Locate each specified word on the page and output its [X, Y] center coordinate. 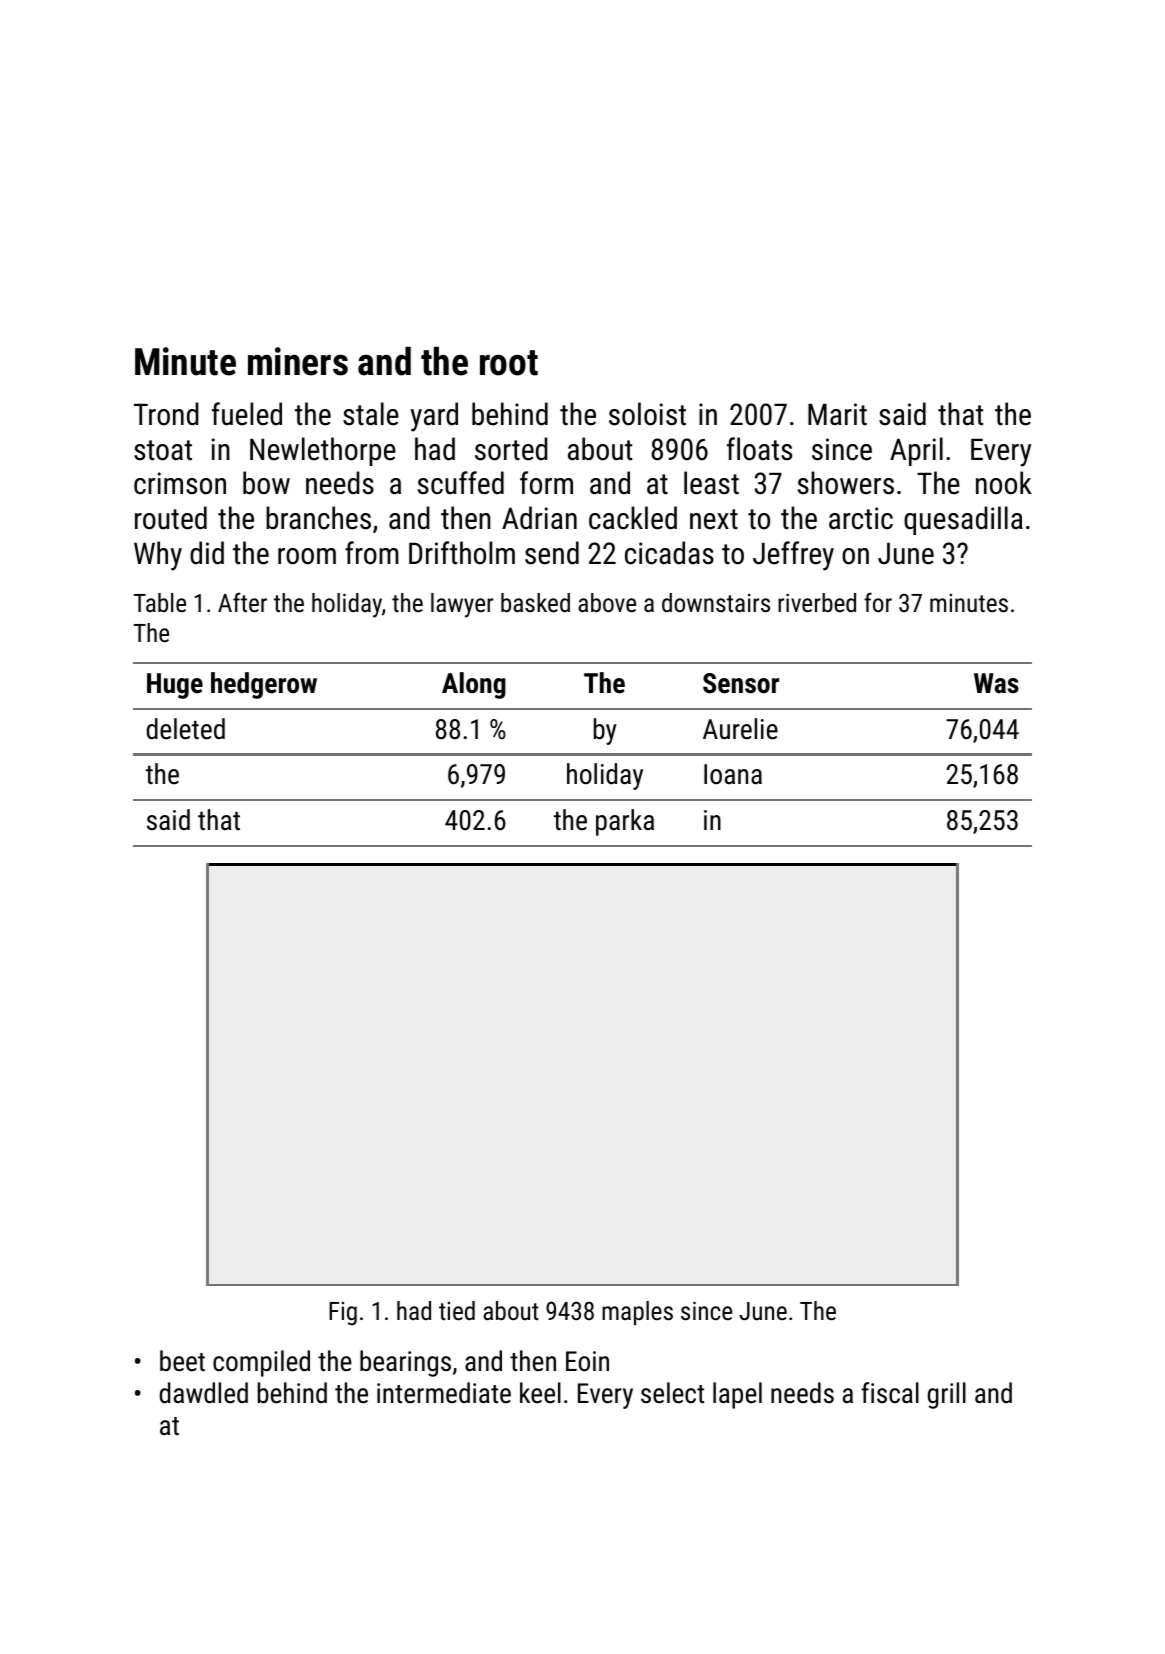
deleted [186, 729]
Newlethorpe [323, 451]
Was [996, 683]
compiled [261, 1363]
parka [625, 822]
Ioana [733, 774]
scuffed [461, 483]
